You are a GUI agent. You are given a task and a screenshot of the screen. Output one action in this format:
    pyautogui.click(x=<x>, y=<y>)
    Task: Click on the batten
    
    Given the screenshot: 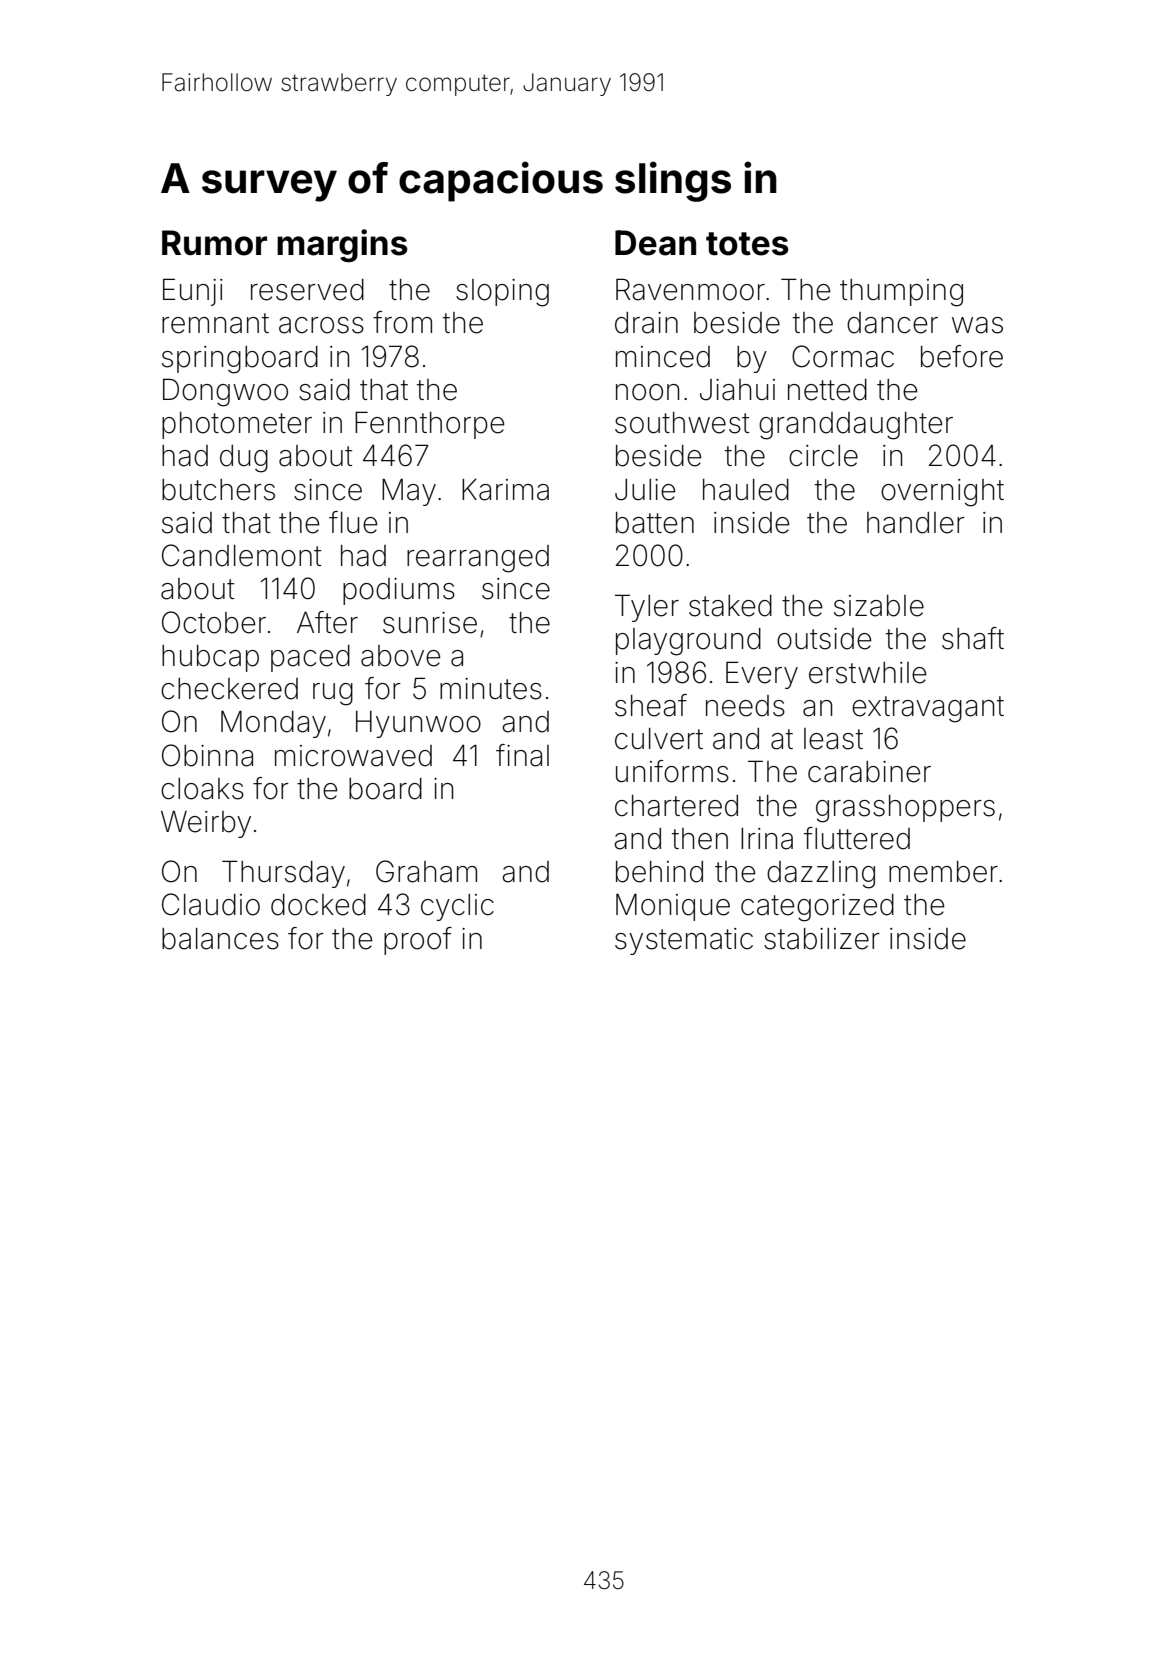 What is the action you would take?
    pyautogui.click(x=655, y=523)
